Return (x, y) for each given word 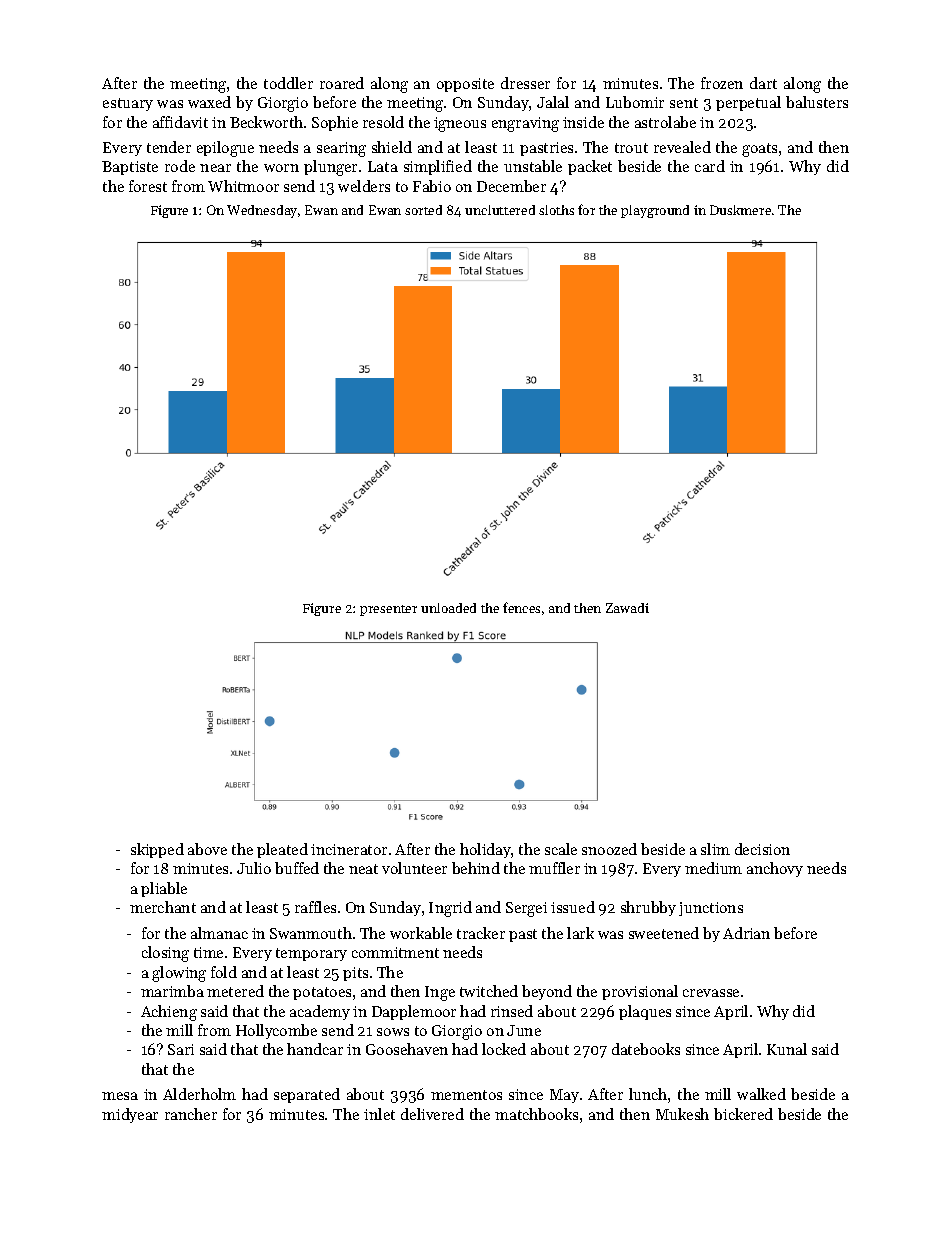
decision (762, 849)
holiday (486, 850)
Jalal (553, 102)
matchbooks (536, 1114)
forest (148, 186)
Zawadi (627, 608)
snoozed (609, 849)
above (207, 849)
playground (655, 211)
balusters (817, 102)
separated (307, 1095)
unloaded (448, 608)
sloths (556, 210)
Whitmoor (243, 186)
